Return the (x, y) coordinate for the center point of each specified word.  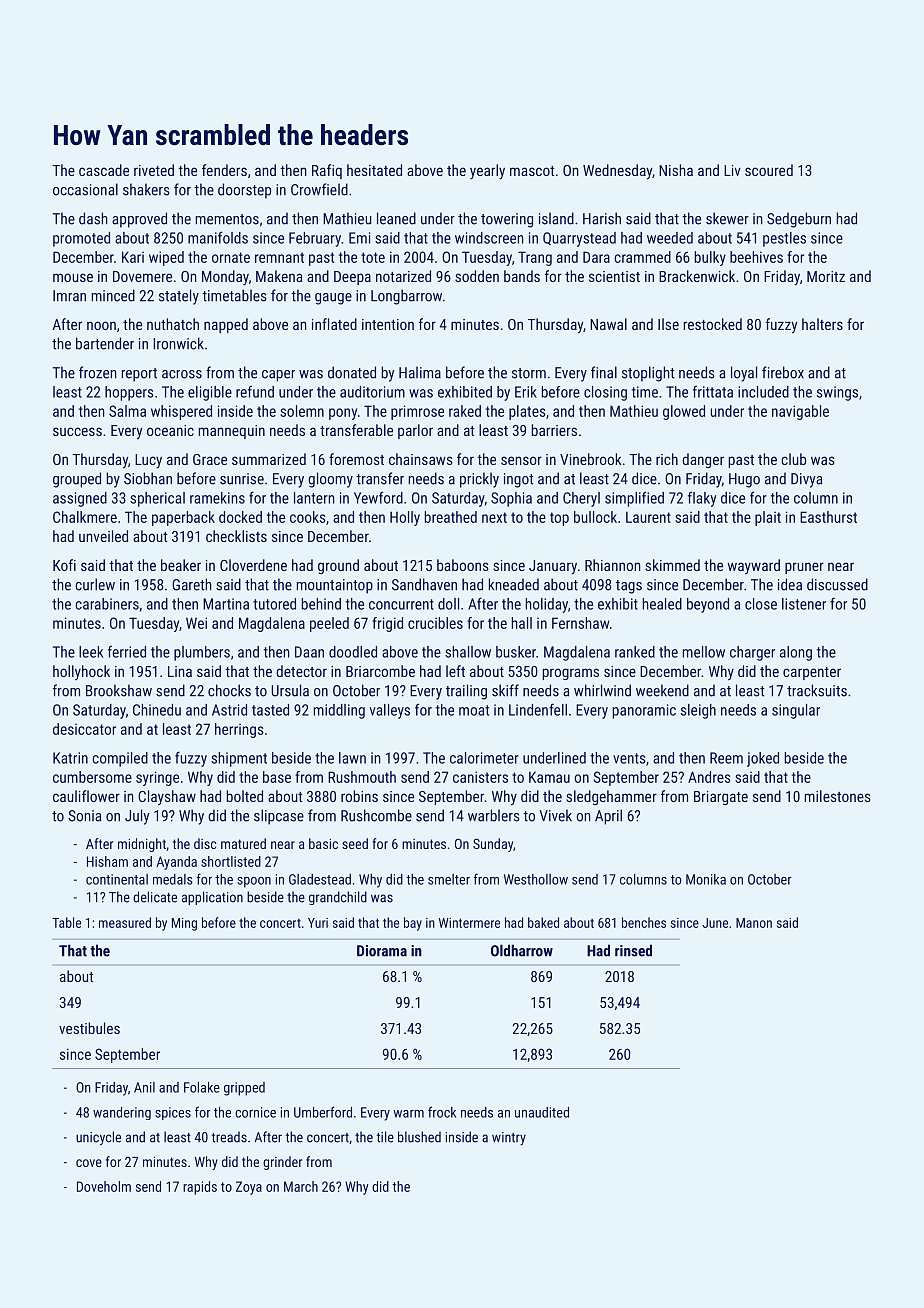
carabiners (107, 604)
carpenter (812, 673)
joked (763, 759)
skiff (505, 690)
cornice (255, 1112)
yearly (487, 172)
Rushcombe (376, 815)
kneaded (514, 584)
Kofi (64, 565)
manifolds (218, 237)
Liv (732, 170)
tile (385, 1137)
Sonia (84, 816)
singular (796, 711)
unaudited (542, 1112)
